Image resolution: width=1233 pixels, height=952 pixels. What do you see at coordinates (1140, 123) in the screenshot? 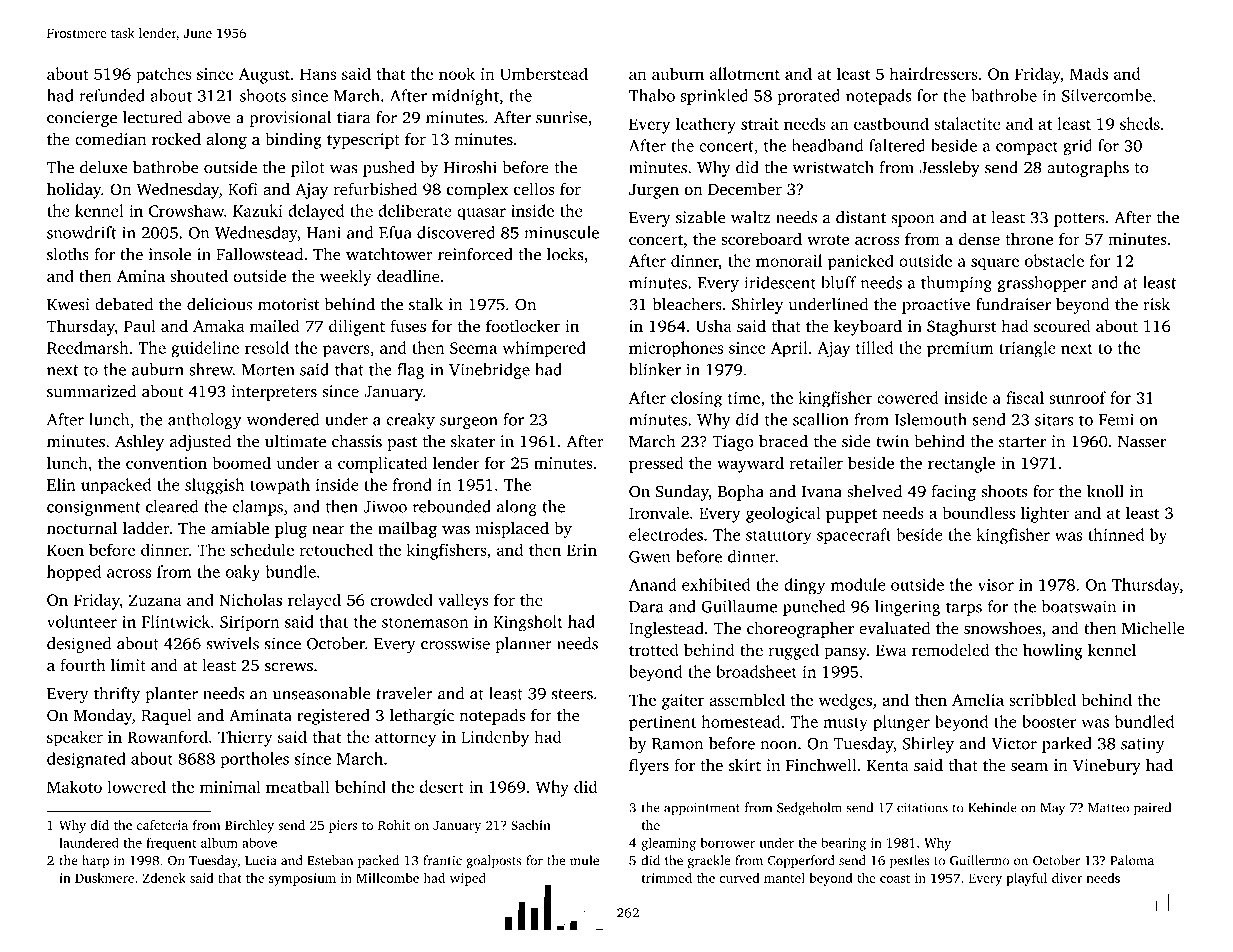
I see `sheds` at bounding box center [1140, 123].
